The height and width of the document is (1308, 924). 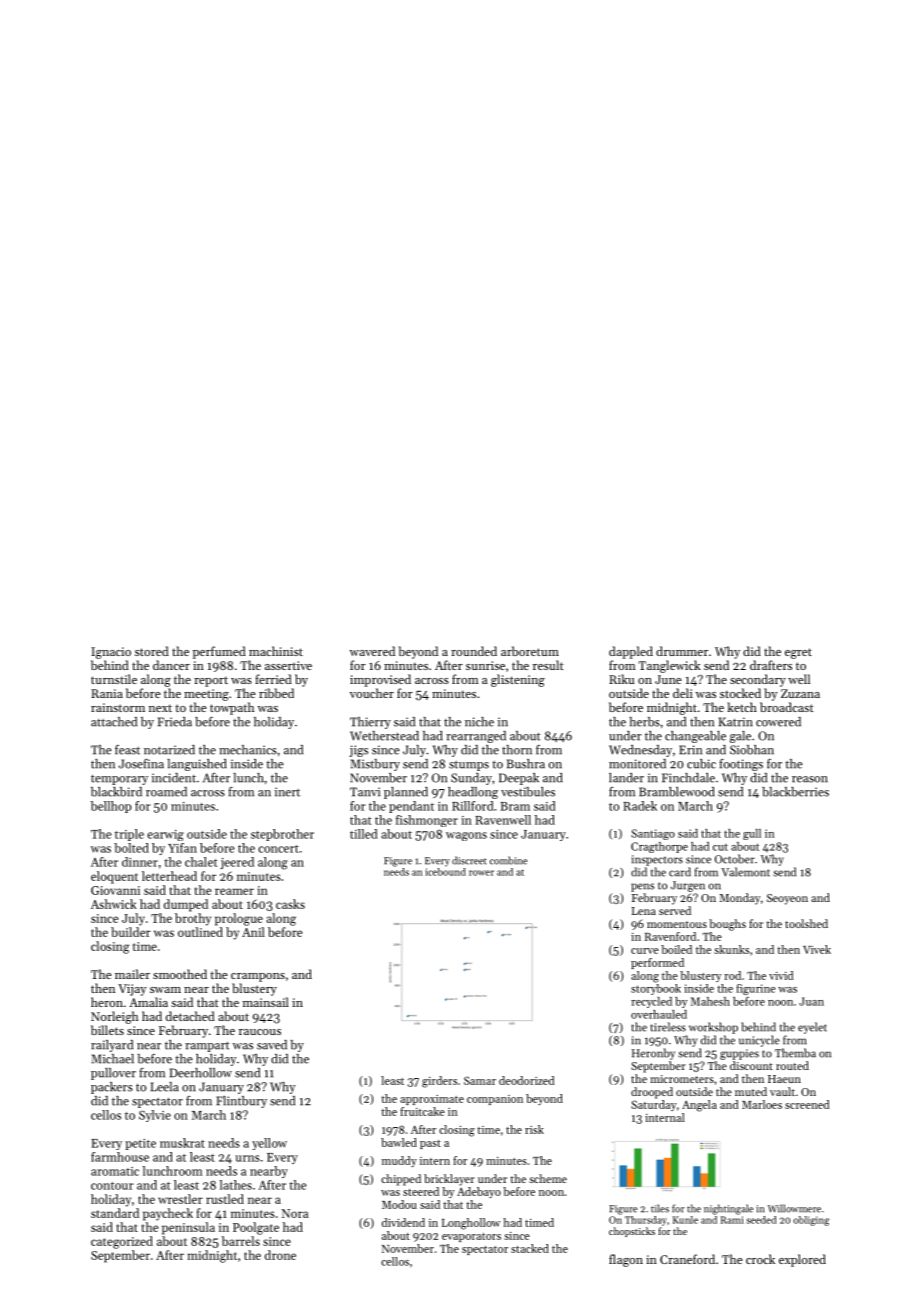 I want to click on wagons, so click(x=466, y=836).
